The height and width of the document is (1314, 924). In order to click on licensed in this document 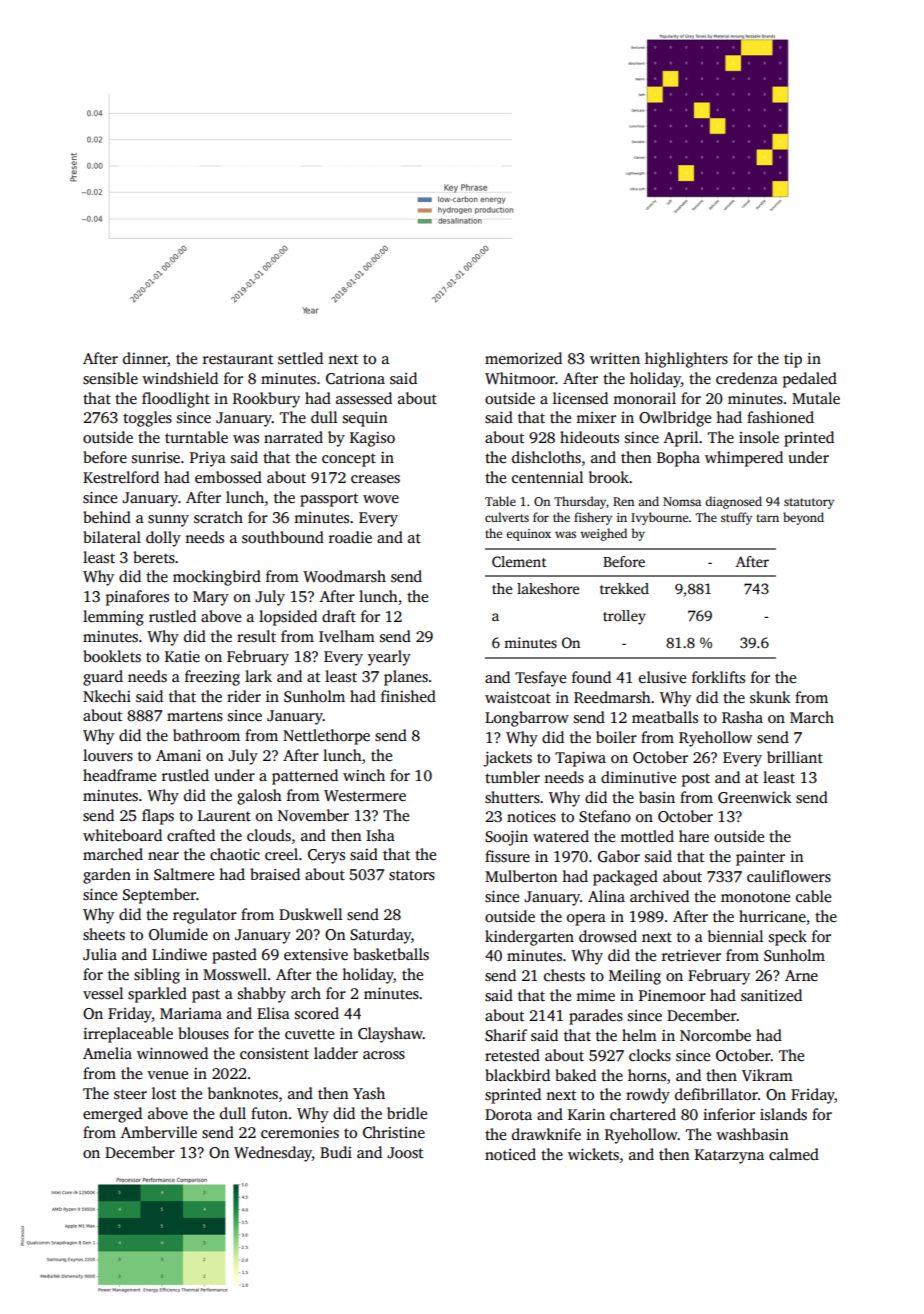, I will do `click(580, 398)`.
